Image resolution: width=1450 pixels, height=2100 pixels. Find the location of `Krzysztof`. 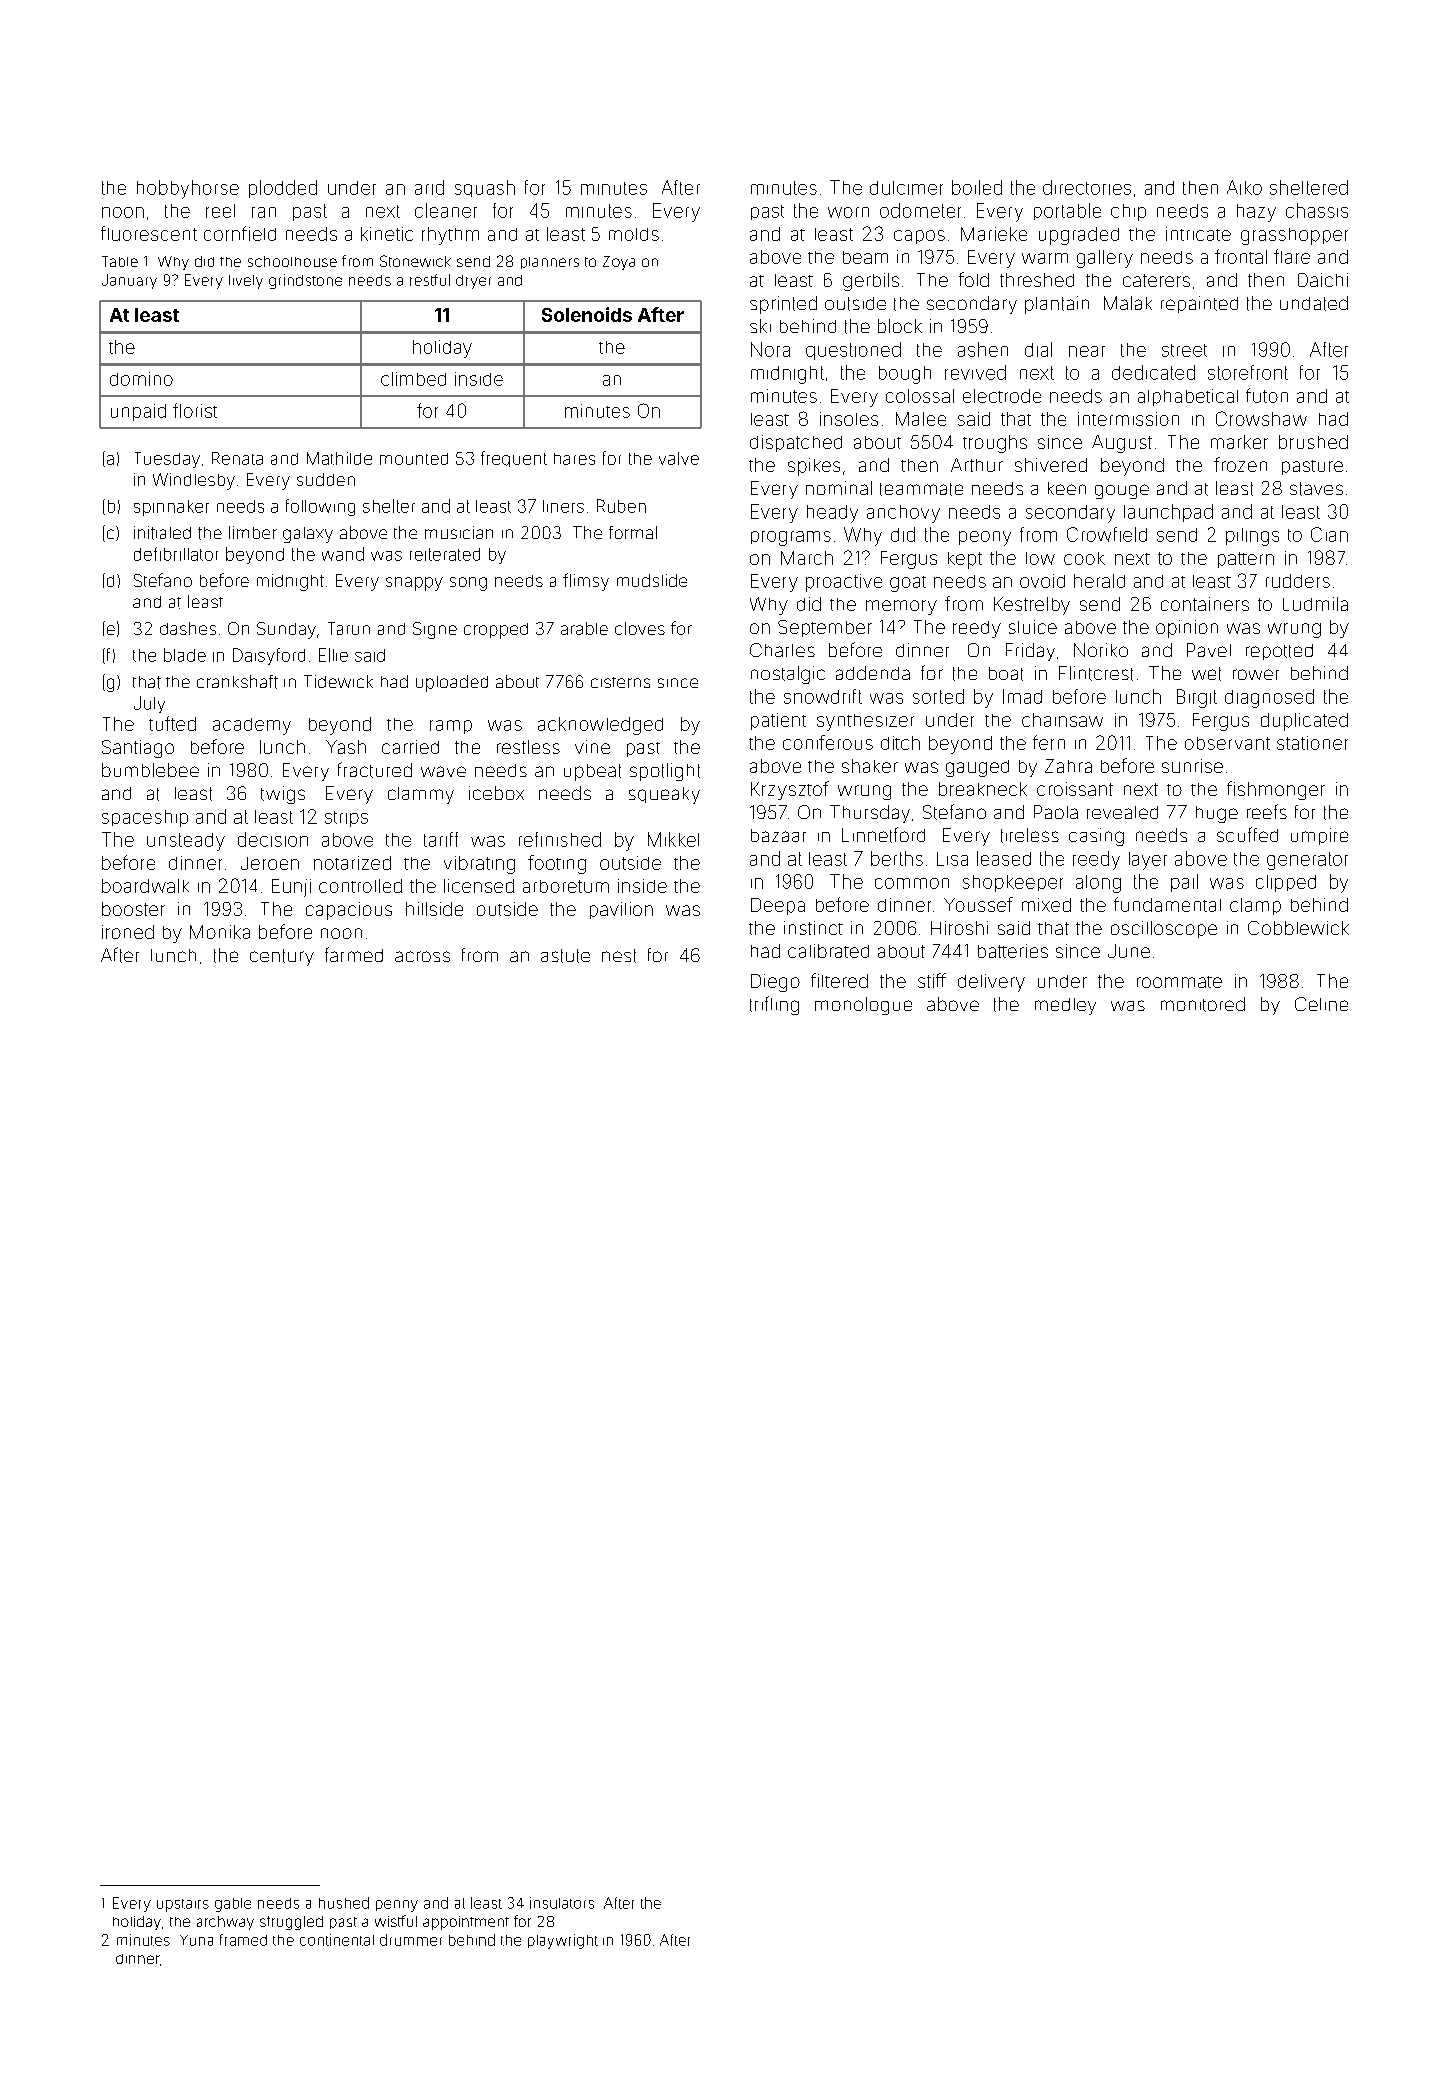

Krzysztof is located at coordinates (790, 790).
